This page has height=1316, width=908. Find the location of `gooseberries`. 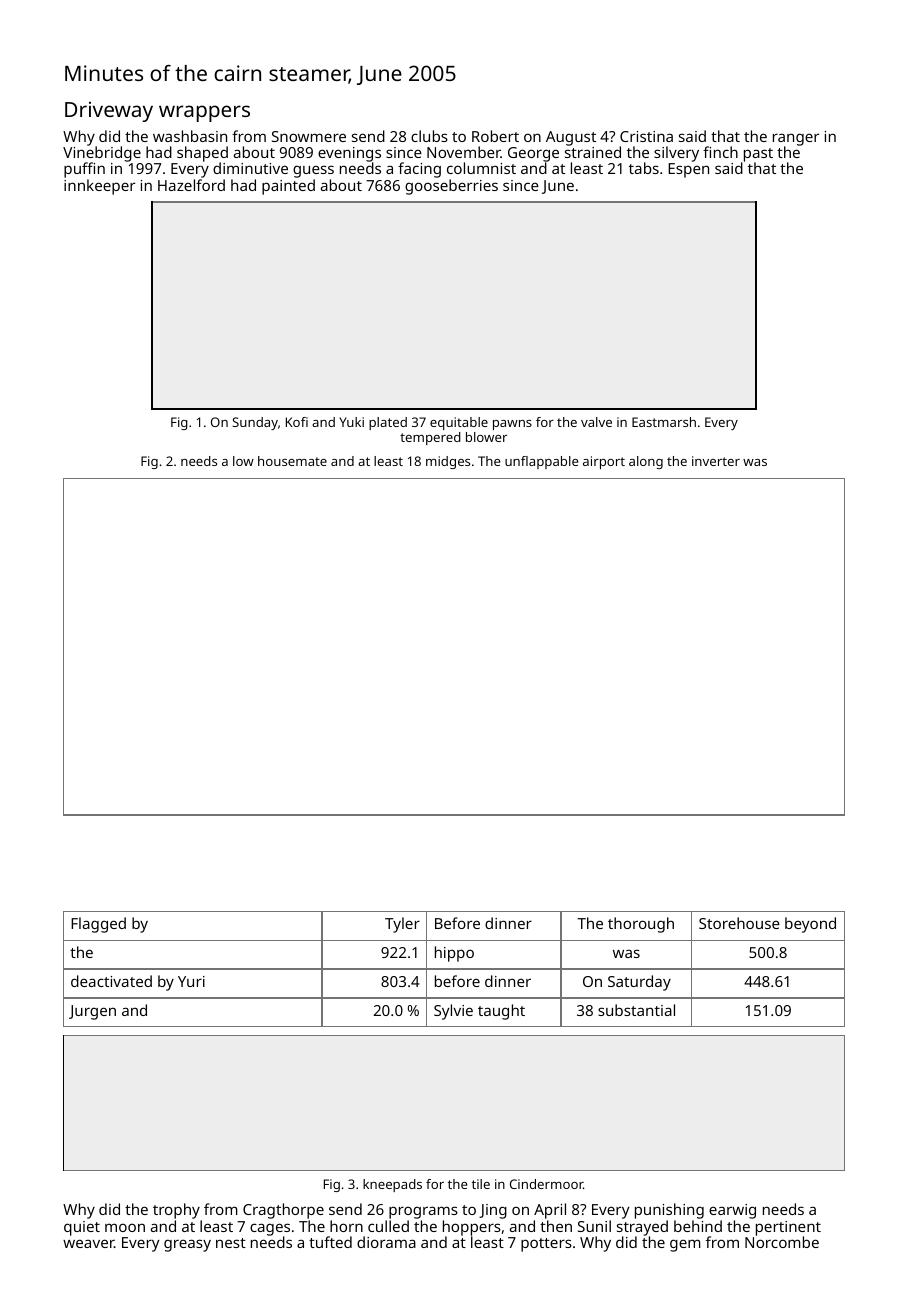

gooseberries is located at coordinates (451, 187).
